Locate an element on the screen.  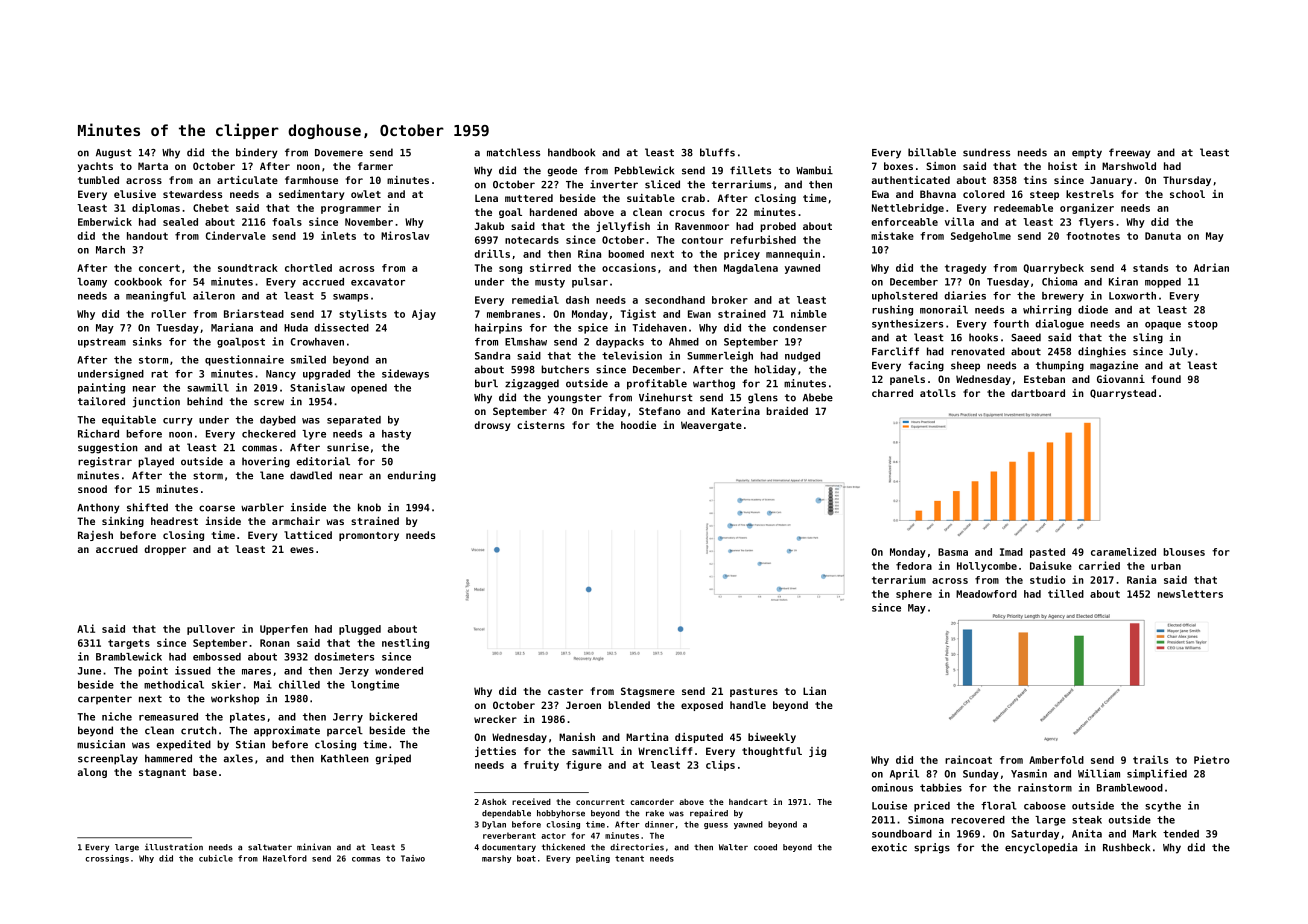
billable is located at coordinates (932, 152).
